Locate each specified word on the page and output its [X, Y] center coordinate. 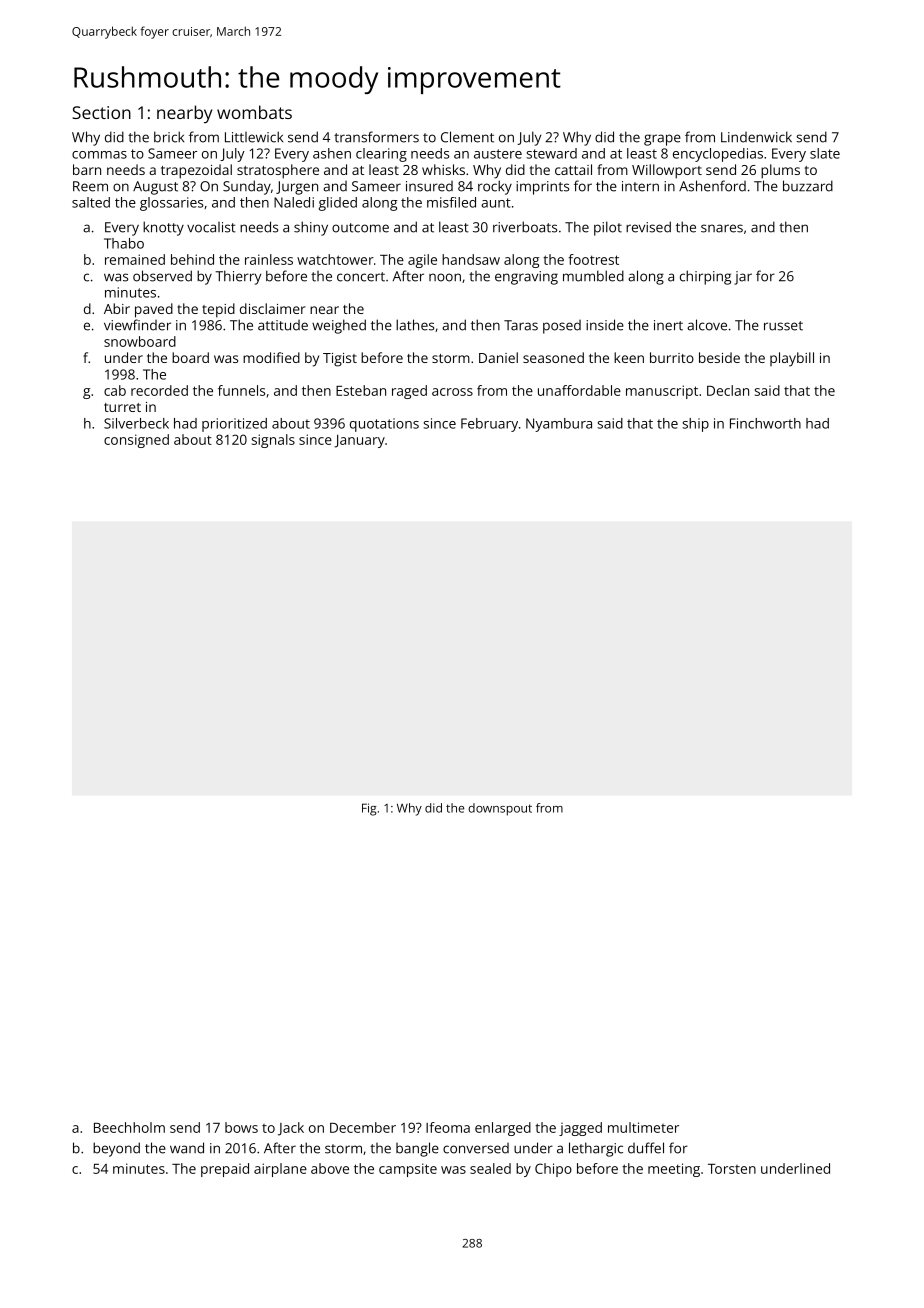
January [359, 441]
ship [696, 425]
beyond [116, 1149]
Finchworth [765, 423]
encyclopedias [718, 155]
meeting [674, 1170]
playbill [792, 359]
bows [241, 1127]
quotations [384, 425]
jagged [580, 1129]
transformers [376, 137]
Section [101, 112]
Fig [369, 809]
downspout [500, 809]
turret [122, 407]
